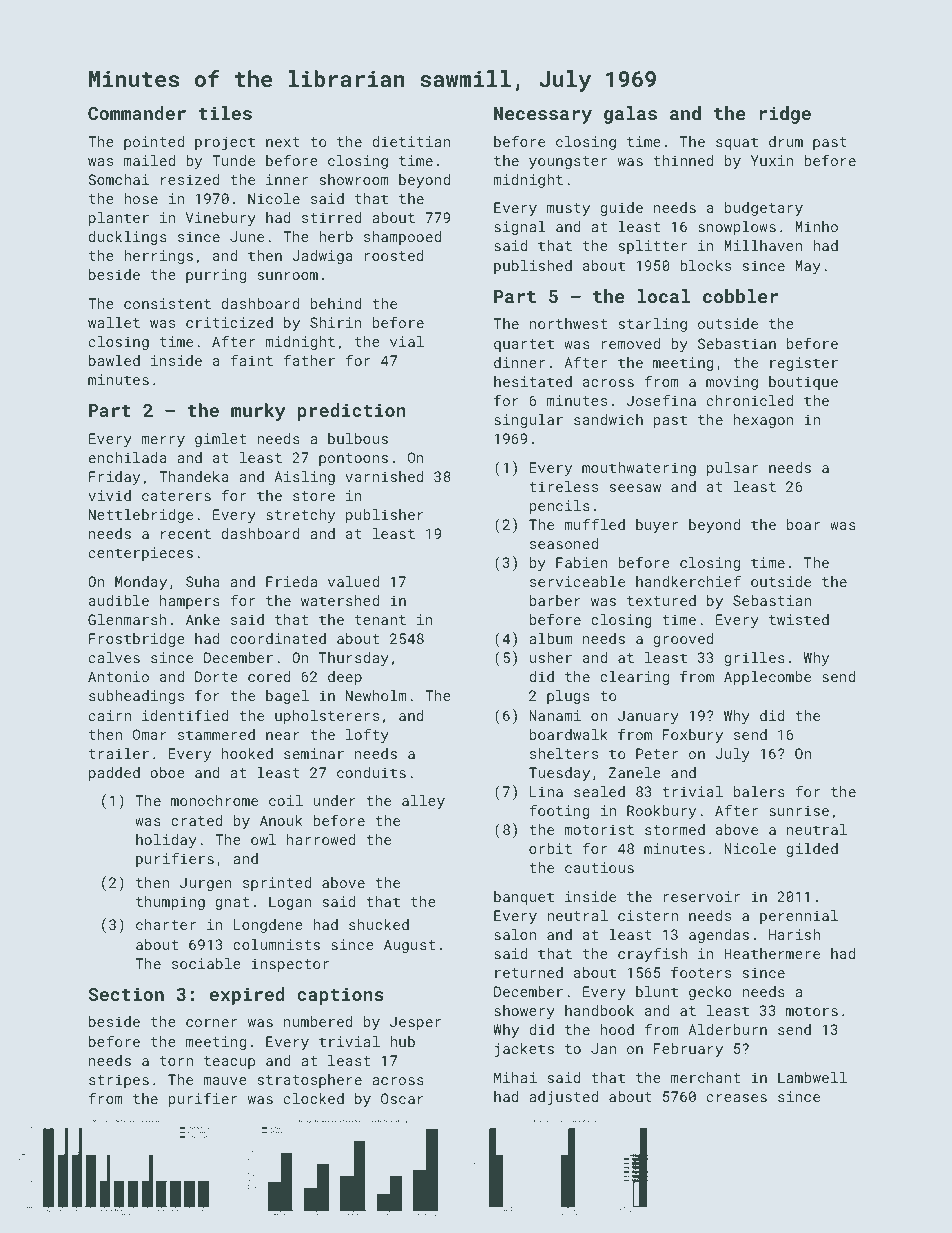 The image size is (952, 1233). I want to click on coordinated, so click(278, 638).
